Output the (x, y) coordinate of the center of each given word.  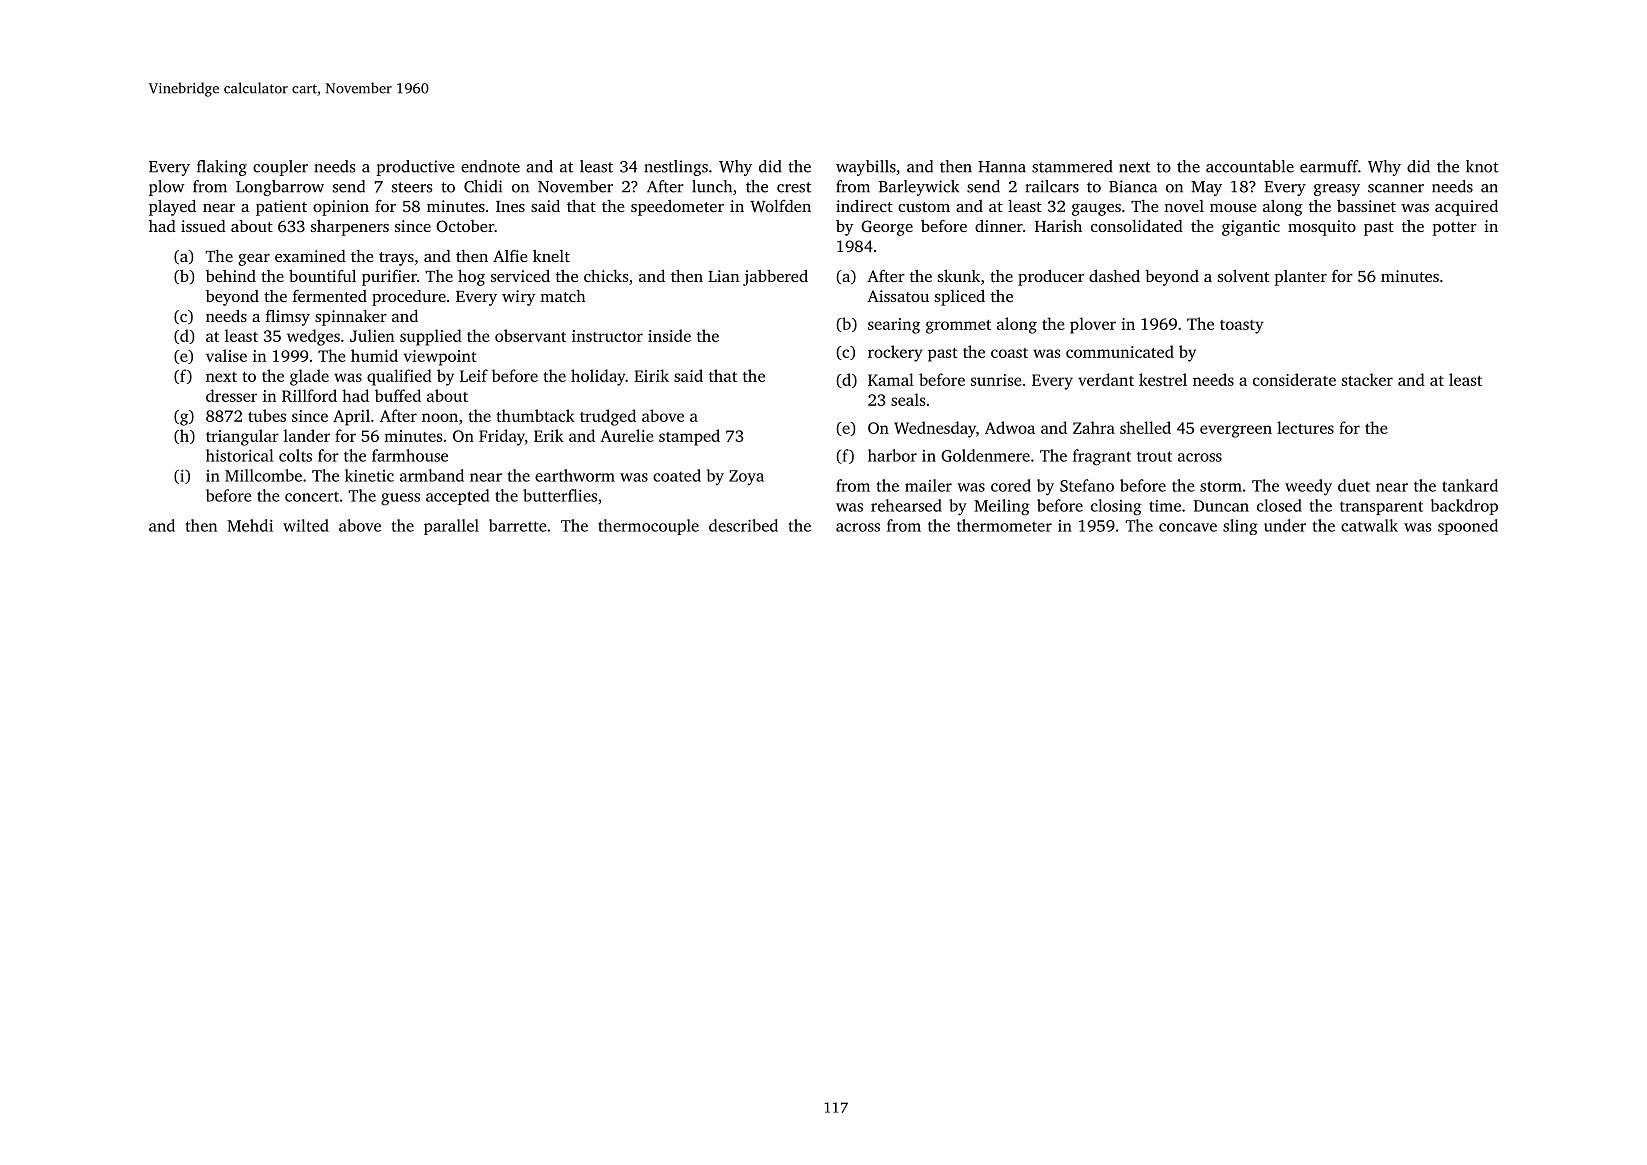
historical (239, 455)
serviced (520, 276)
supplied (431, 337)
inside (669, 335)
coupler (280, 168)
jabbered (775, 278)
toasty (1242, 327)
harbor (892, 455)
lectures (1305, 427)
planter (1300, 278)
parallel (451, 527)
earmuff (1329, 166)
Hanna (1002, 167)
